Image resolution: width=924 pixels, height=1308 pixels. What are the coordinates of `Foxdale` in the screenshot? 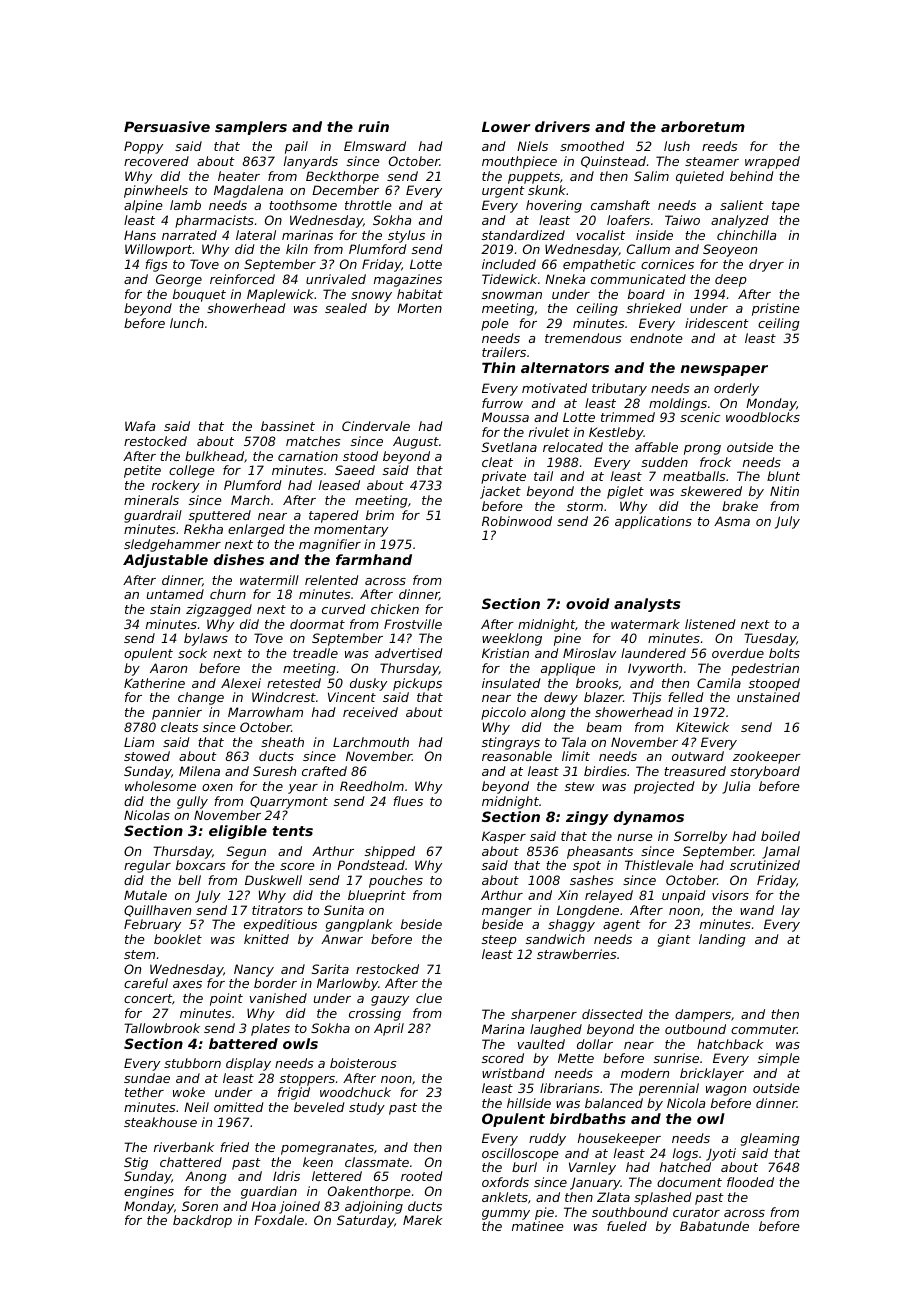 It's located at (279, 1220).
